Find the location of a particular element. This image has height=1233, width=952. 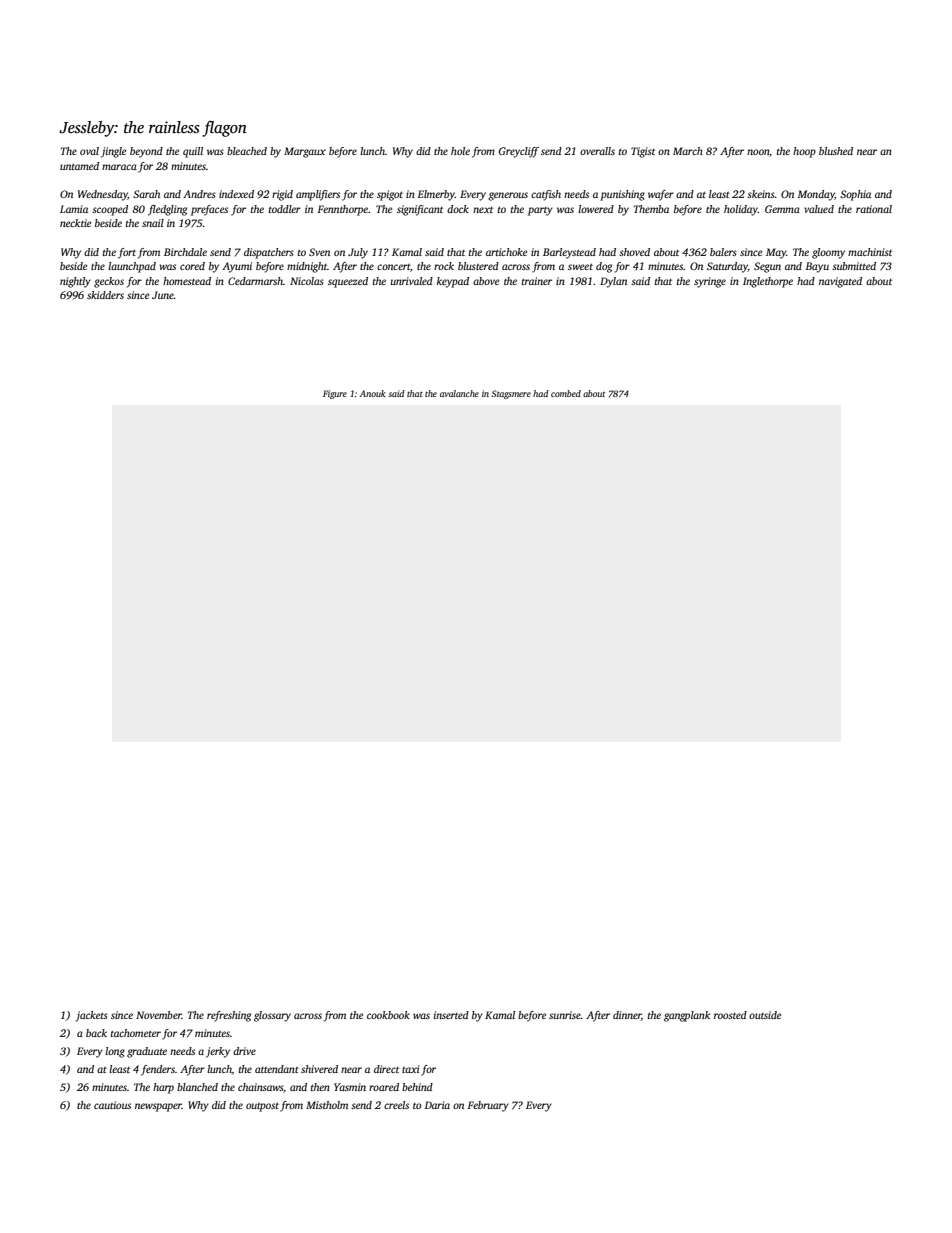

Stagsmere is located at coordinates (511, 394).
